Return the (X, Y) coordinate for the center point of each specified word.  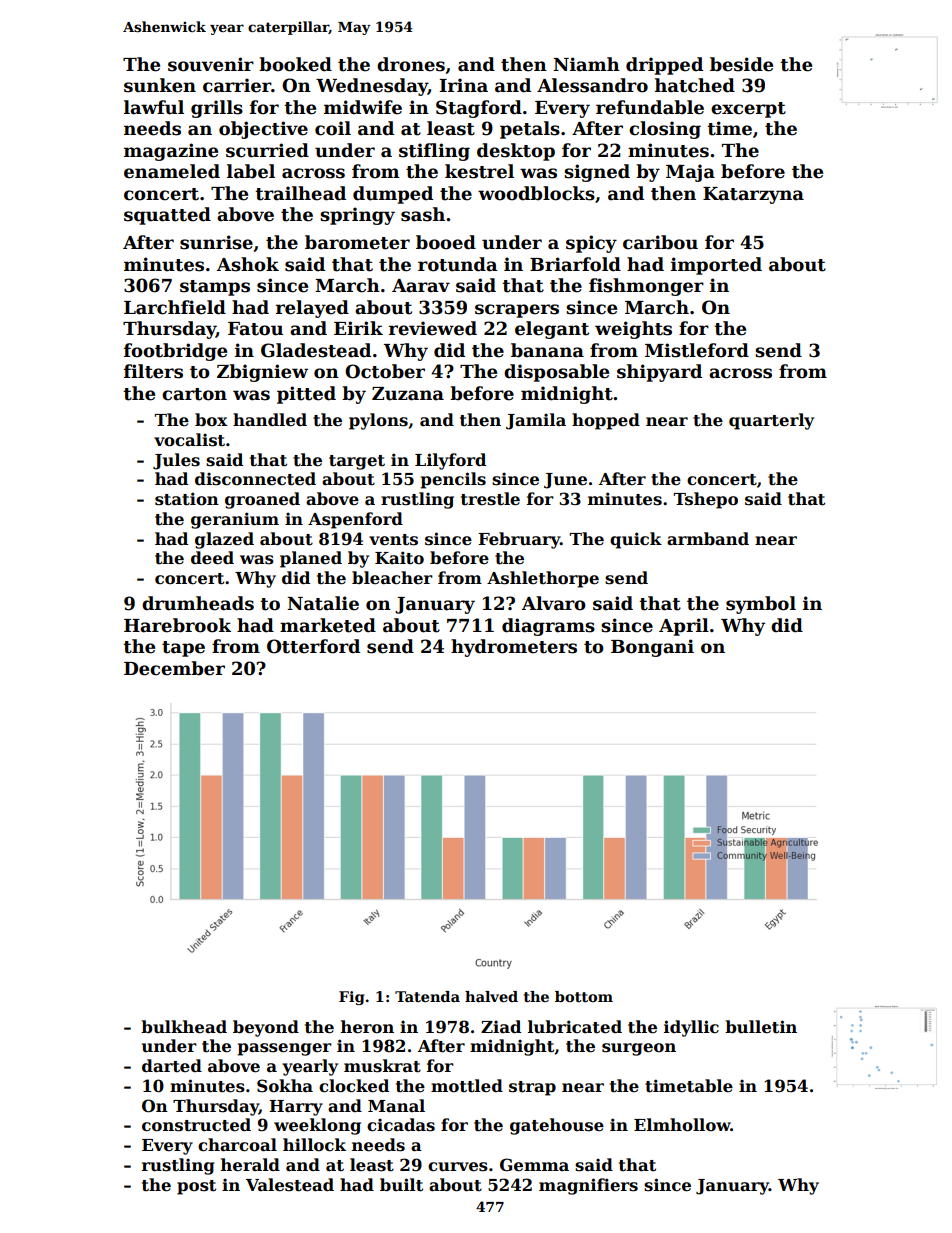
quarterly (771, 421)
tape (183, 649)
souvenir (211, 64)
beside (741, 64)
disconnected (255, 479)
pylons (378, 421)
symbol (761, 605)
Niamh (586, 64)
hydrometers (514, 648)
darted (172, 1066)
